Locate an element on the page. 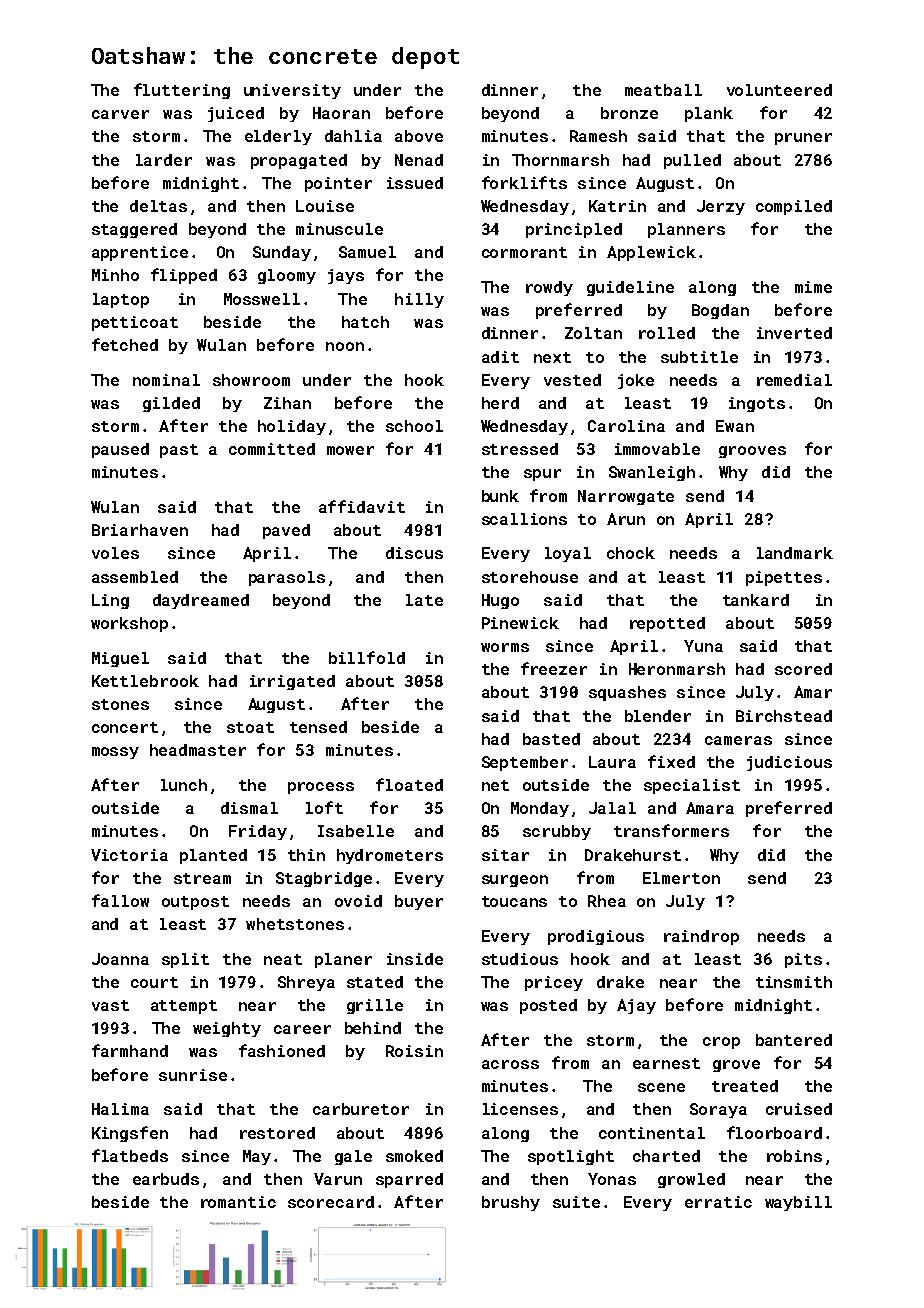  discus is located at coordinates (414, 553).
